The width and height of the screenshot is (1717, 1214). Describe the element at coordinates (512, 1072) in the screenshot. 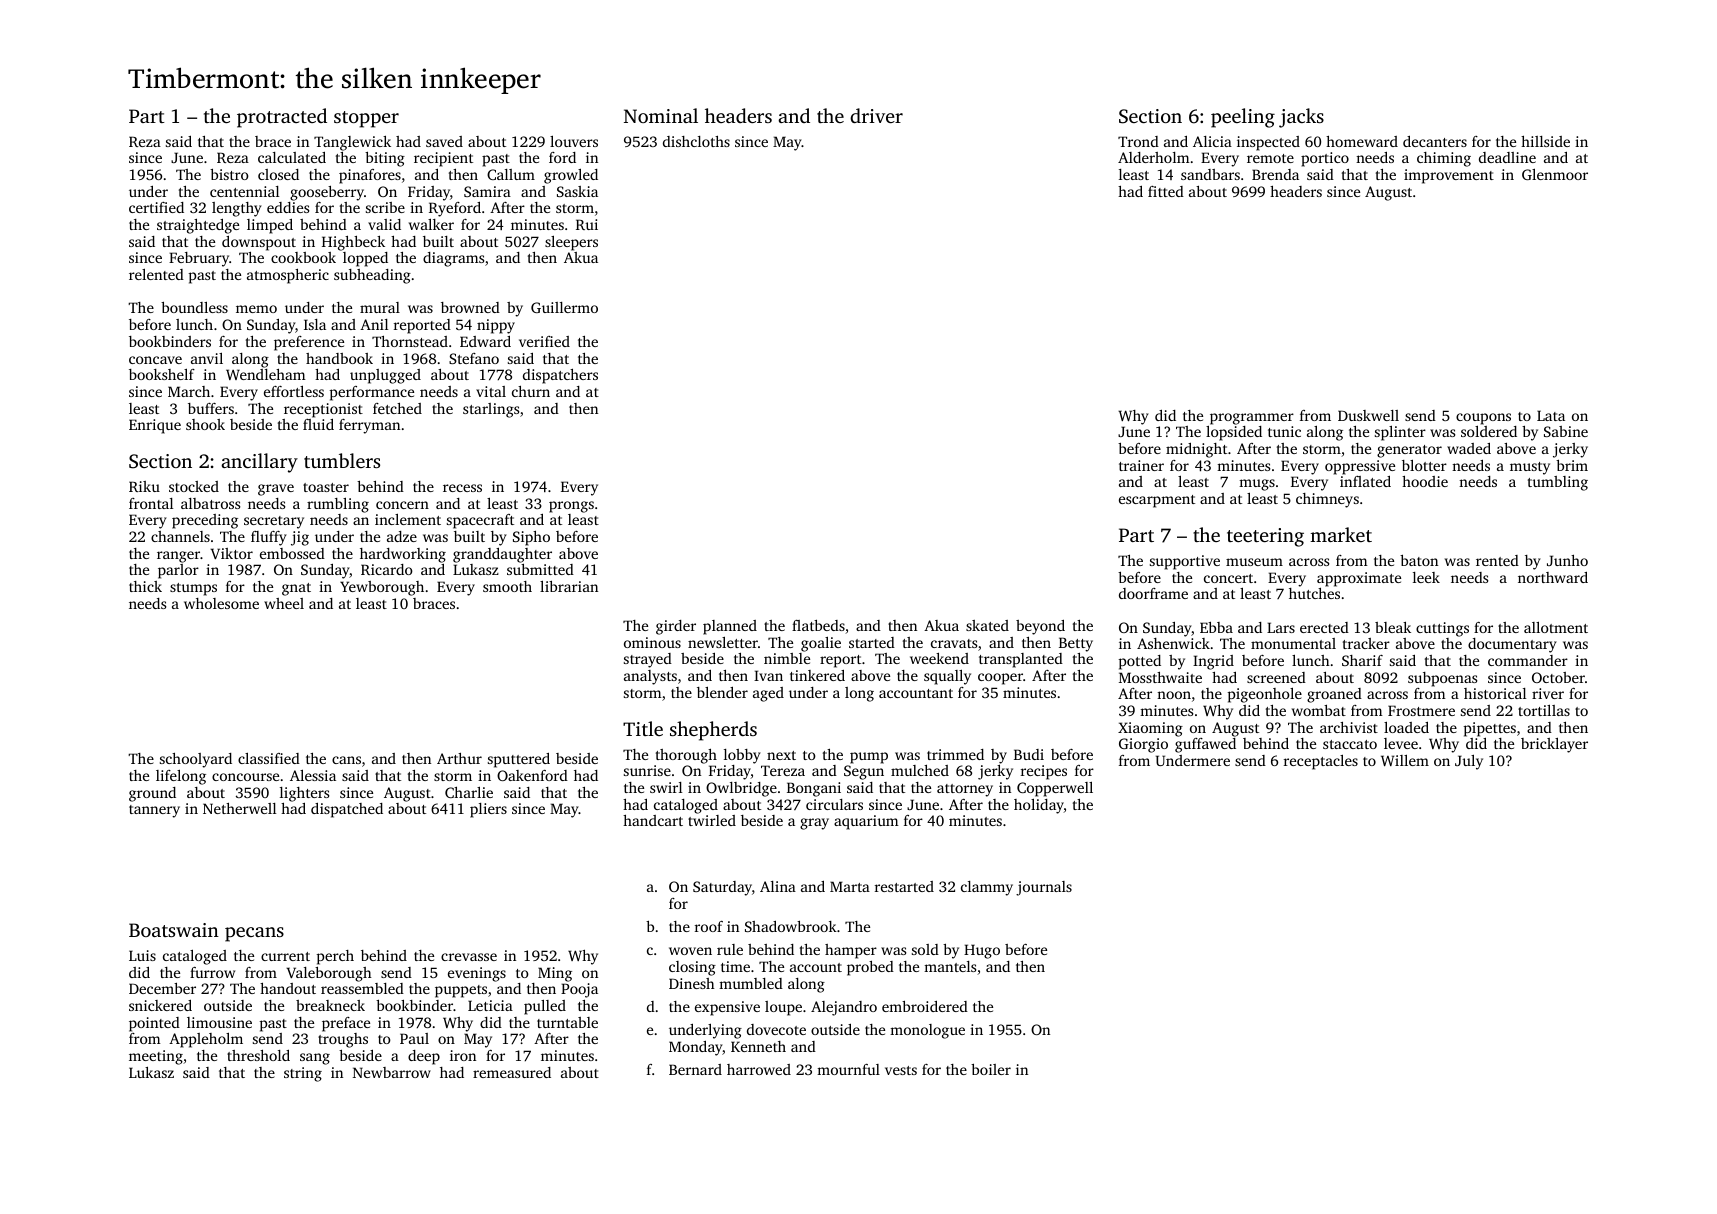

I see `remeasured` at that location.
